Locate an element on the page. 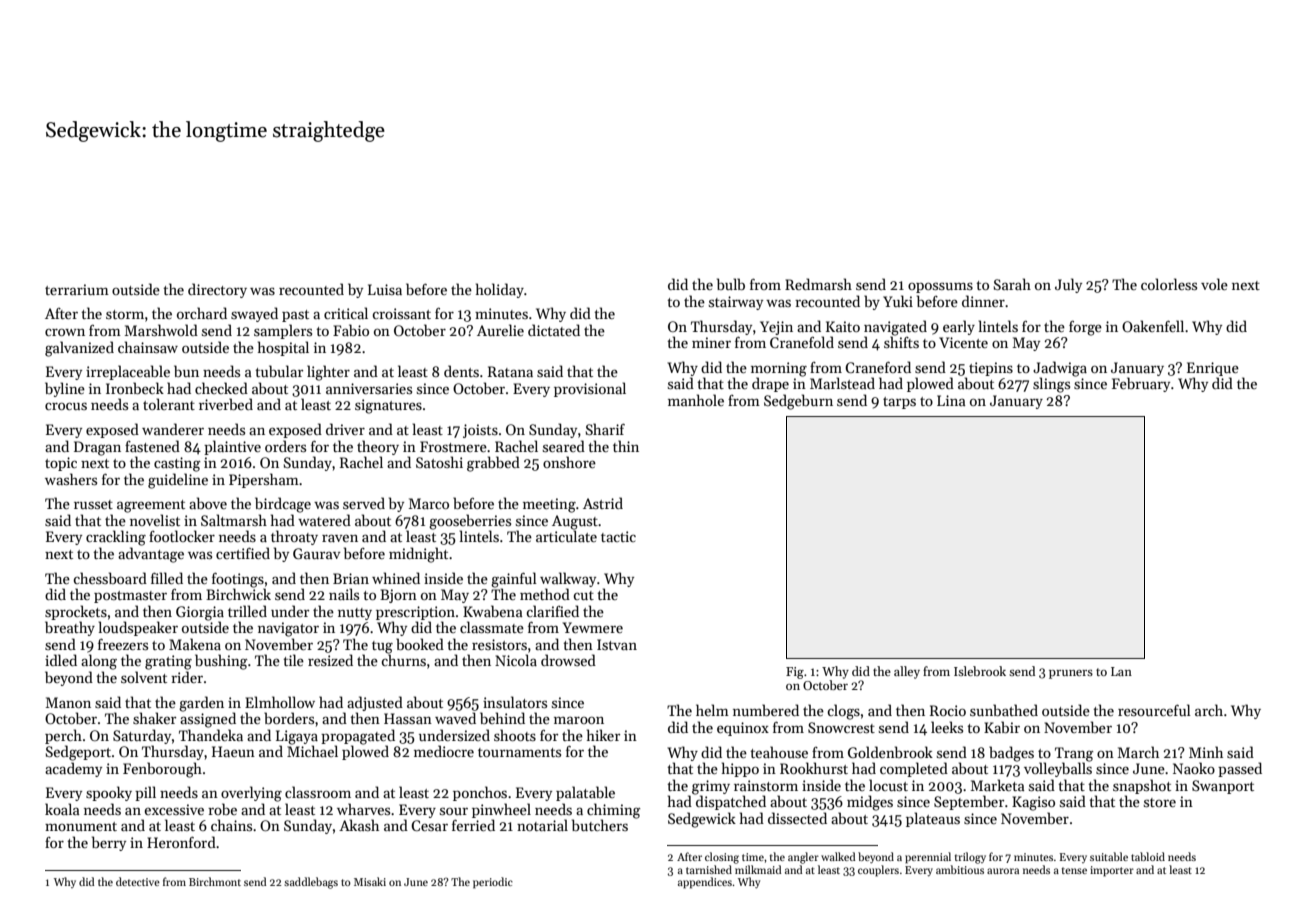  grating is located at coordinates (168, 662).
